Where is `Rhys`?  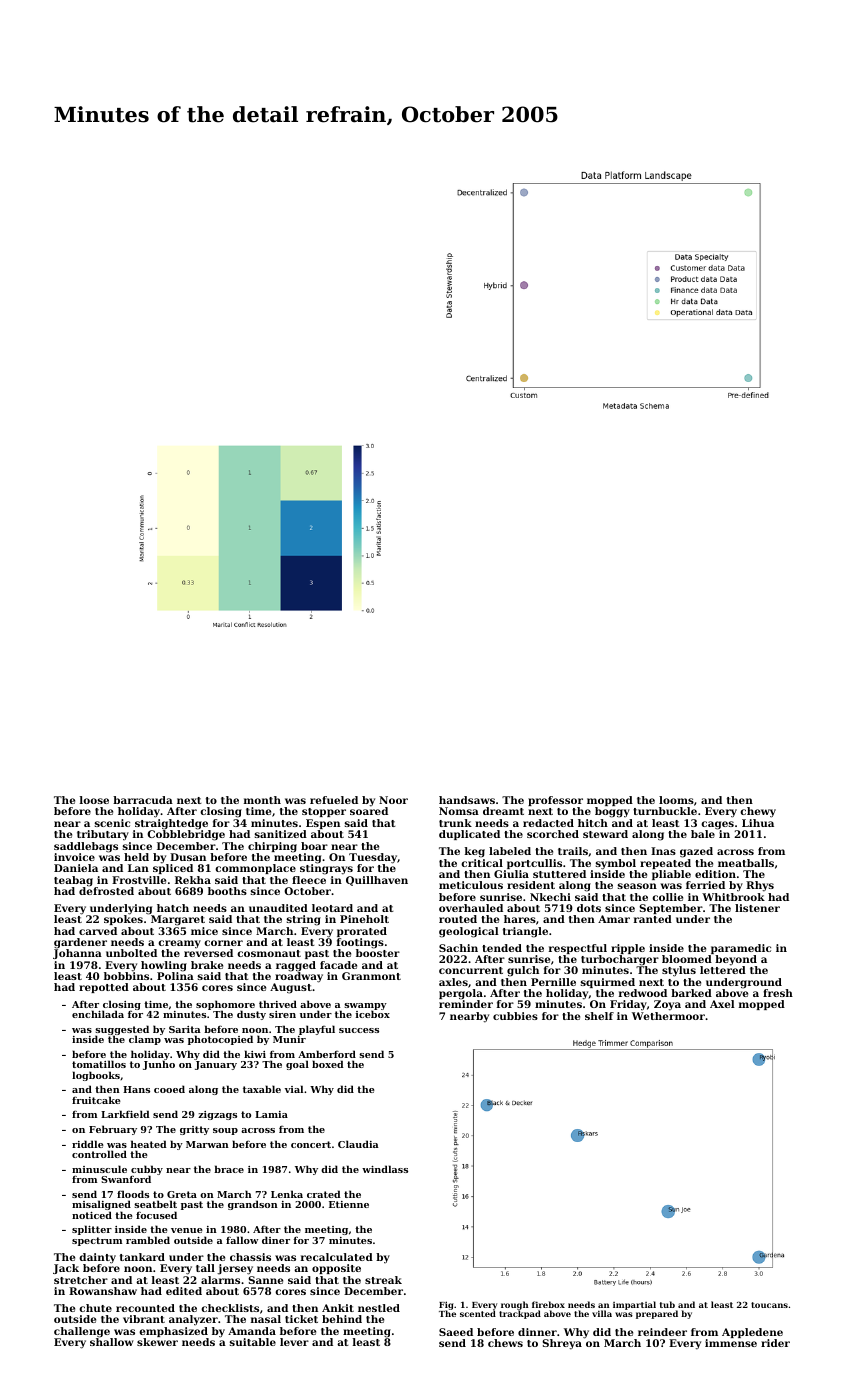 Rhys is located at coordinates (760, 886).
